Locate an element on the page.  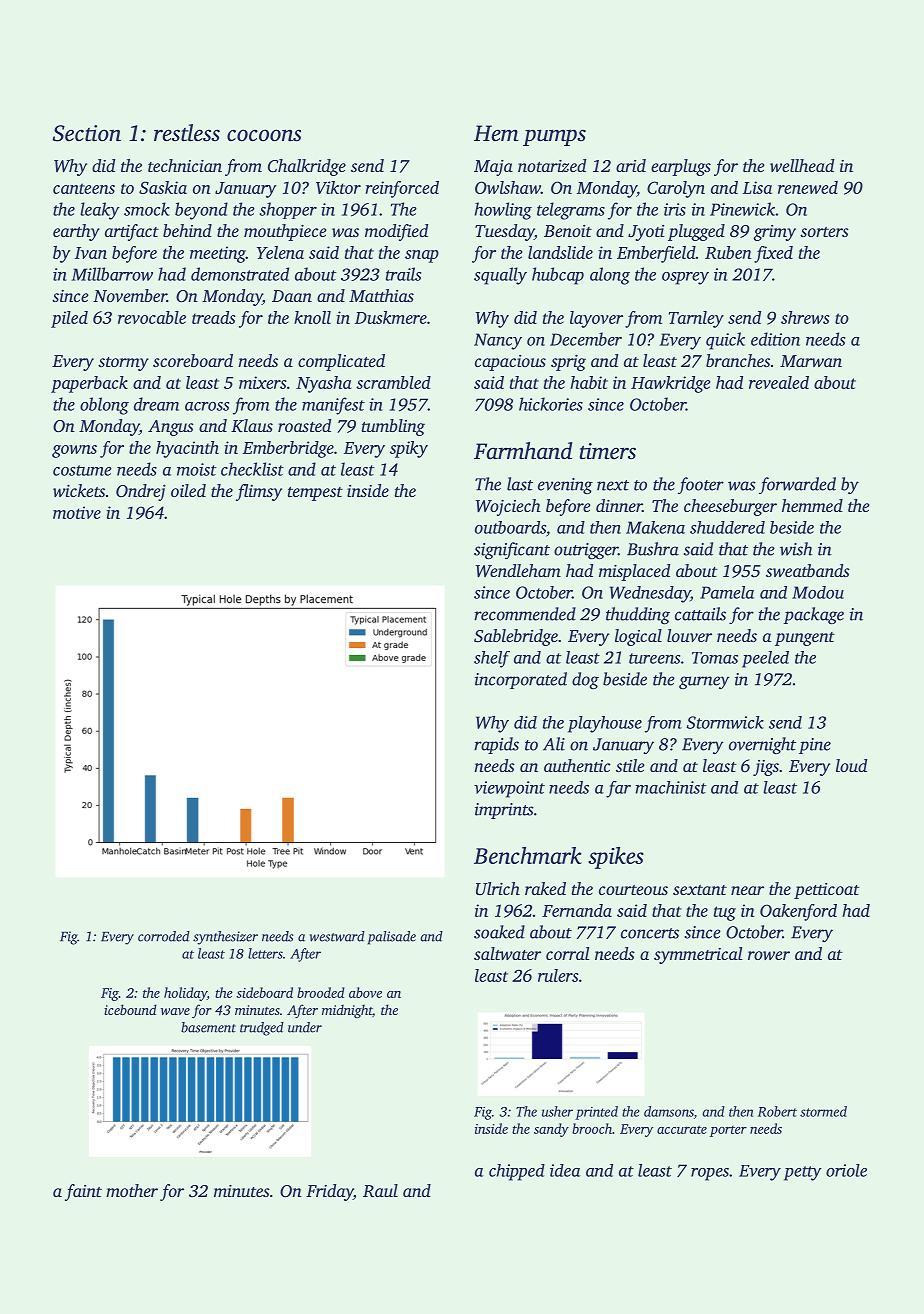
Stormwick is located at coordinates (725, 722).
